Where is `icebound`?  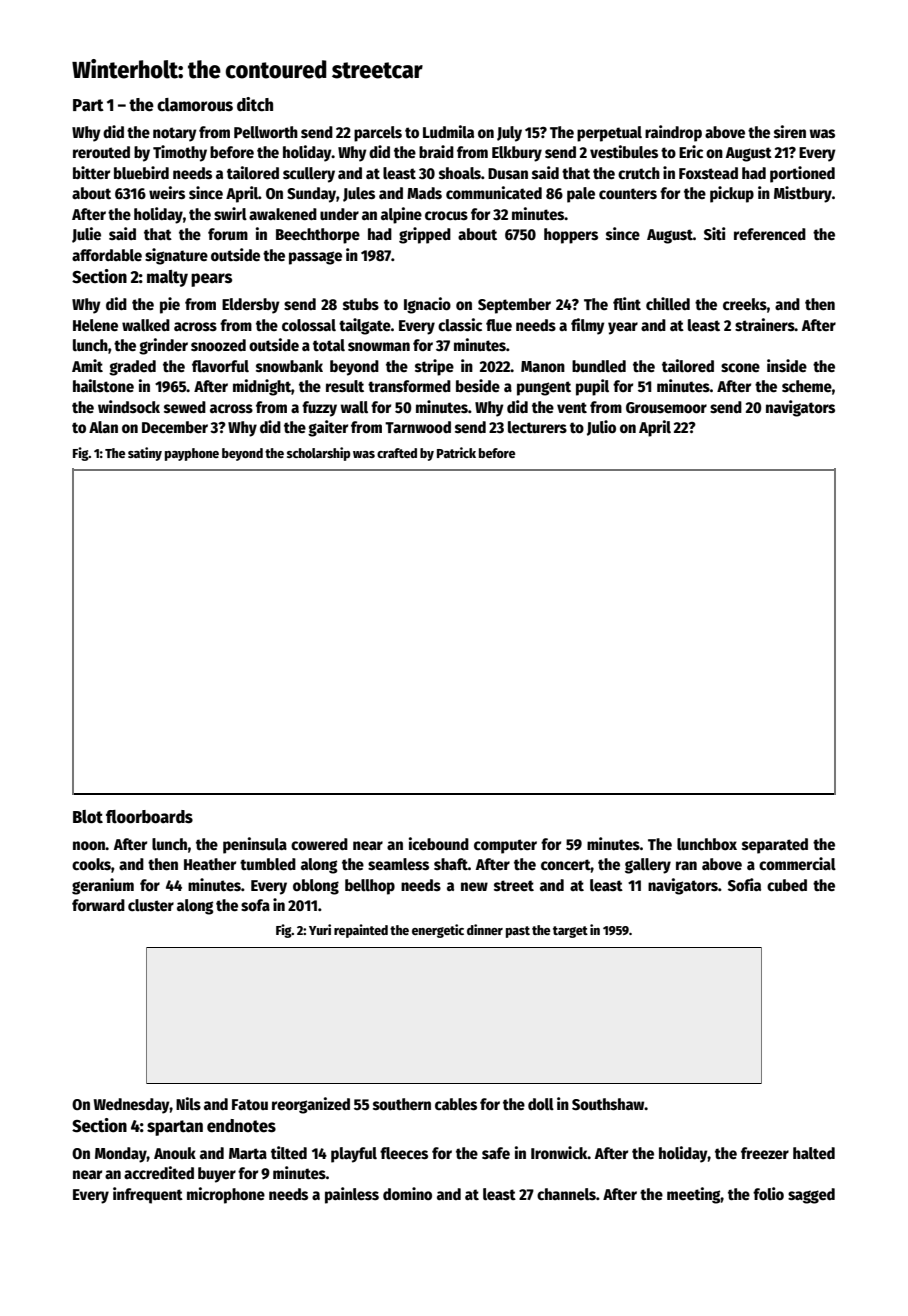 icebound is located at coordinates (439, 844).
